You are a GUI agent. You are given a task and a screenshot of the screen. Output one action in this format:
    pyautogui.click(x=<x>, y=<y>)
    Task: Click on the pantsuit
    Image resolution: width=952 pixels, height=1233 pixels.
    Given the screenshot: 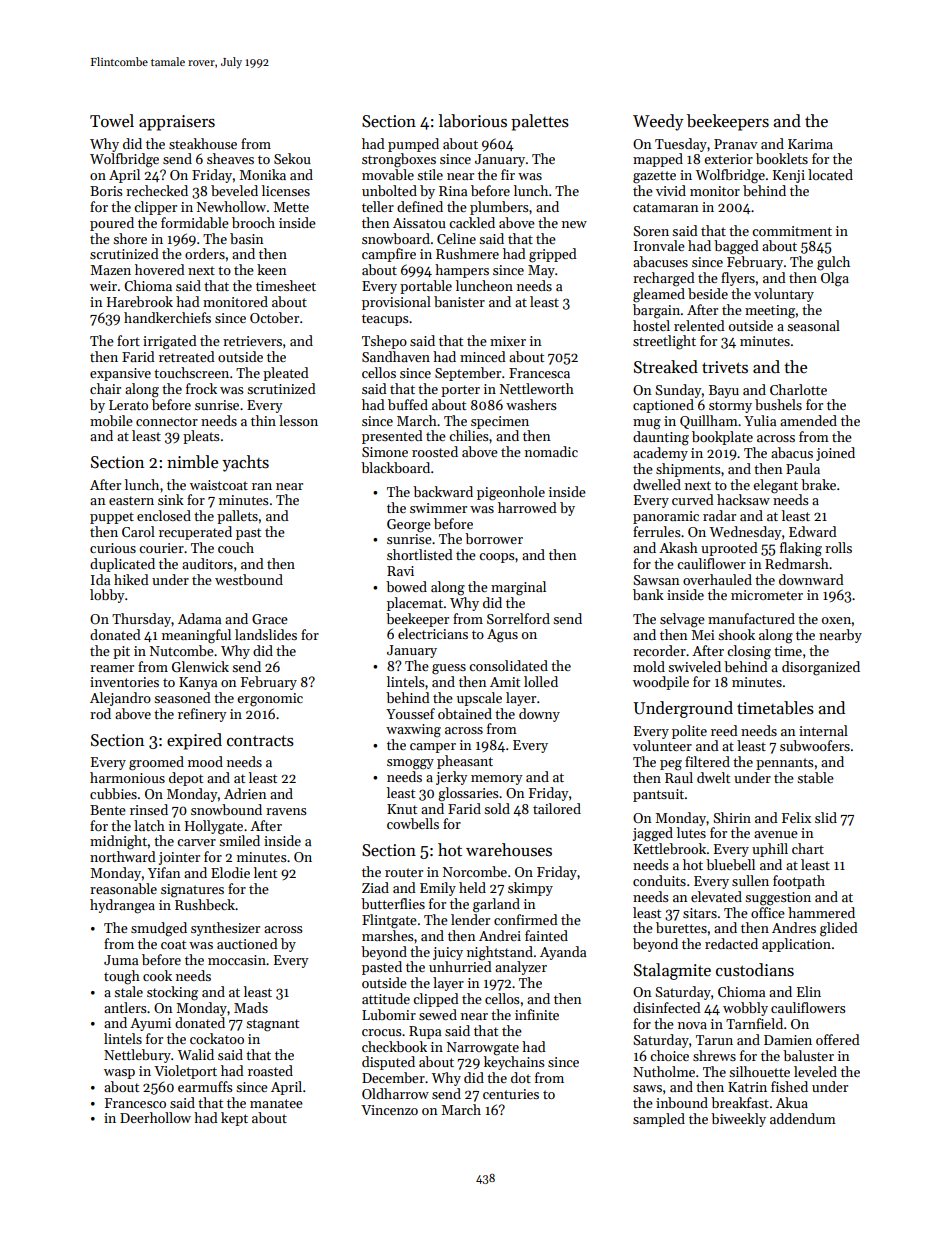 What is the action you would take?
    pyautogui.click(x=658, y=795)
